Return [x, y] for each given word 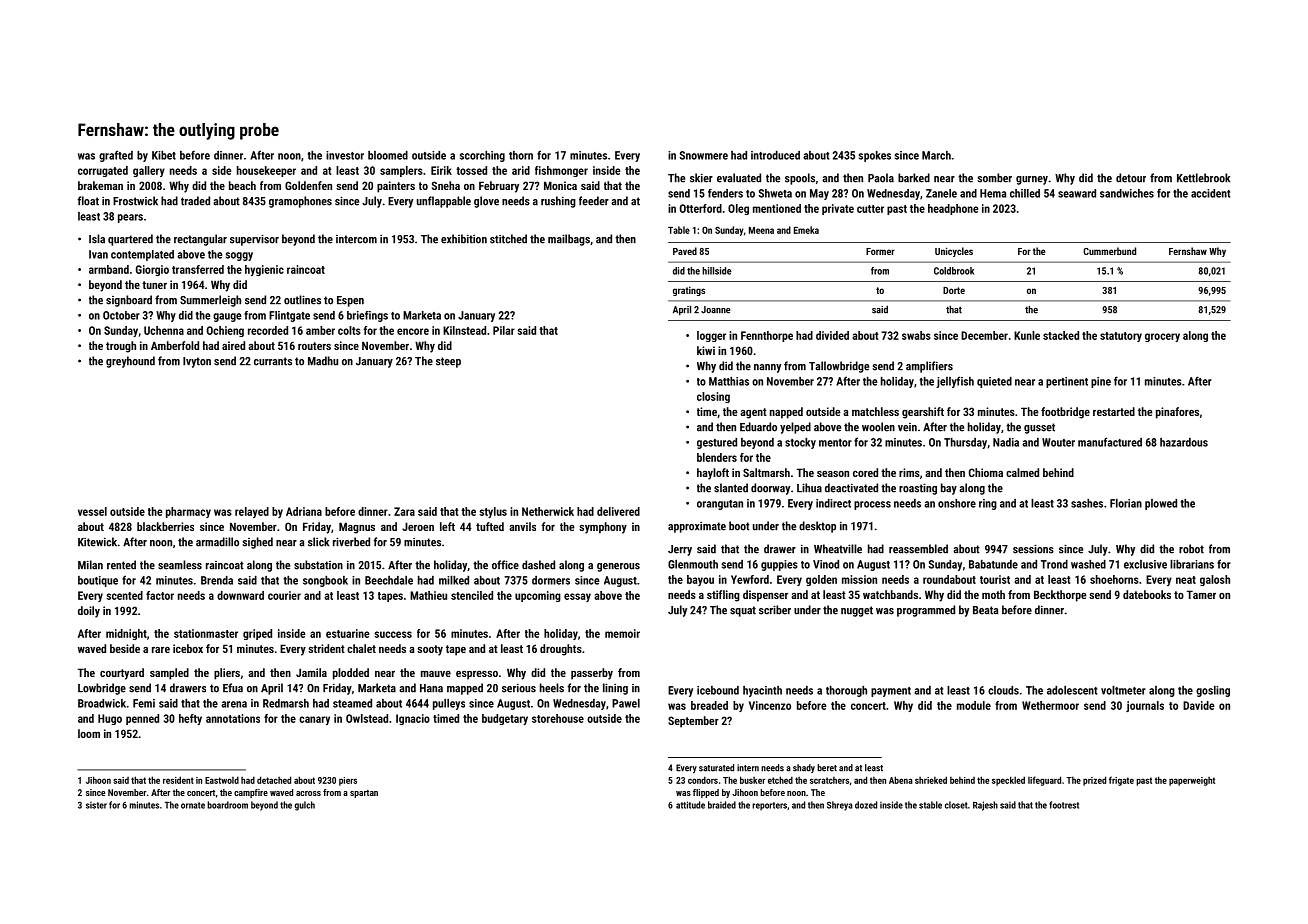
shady [804, 768]
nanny [767, 368]
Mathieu [428, 595]
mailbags [569, 240]
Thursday [965, 443]
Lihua [809, 488]
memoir [622, 633]
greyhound [130, 362]
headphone [953, 209]
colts [349, 330]
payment [891, 692]
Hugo [110, 719]
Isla [97, 239]
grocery [1162, 337]
